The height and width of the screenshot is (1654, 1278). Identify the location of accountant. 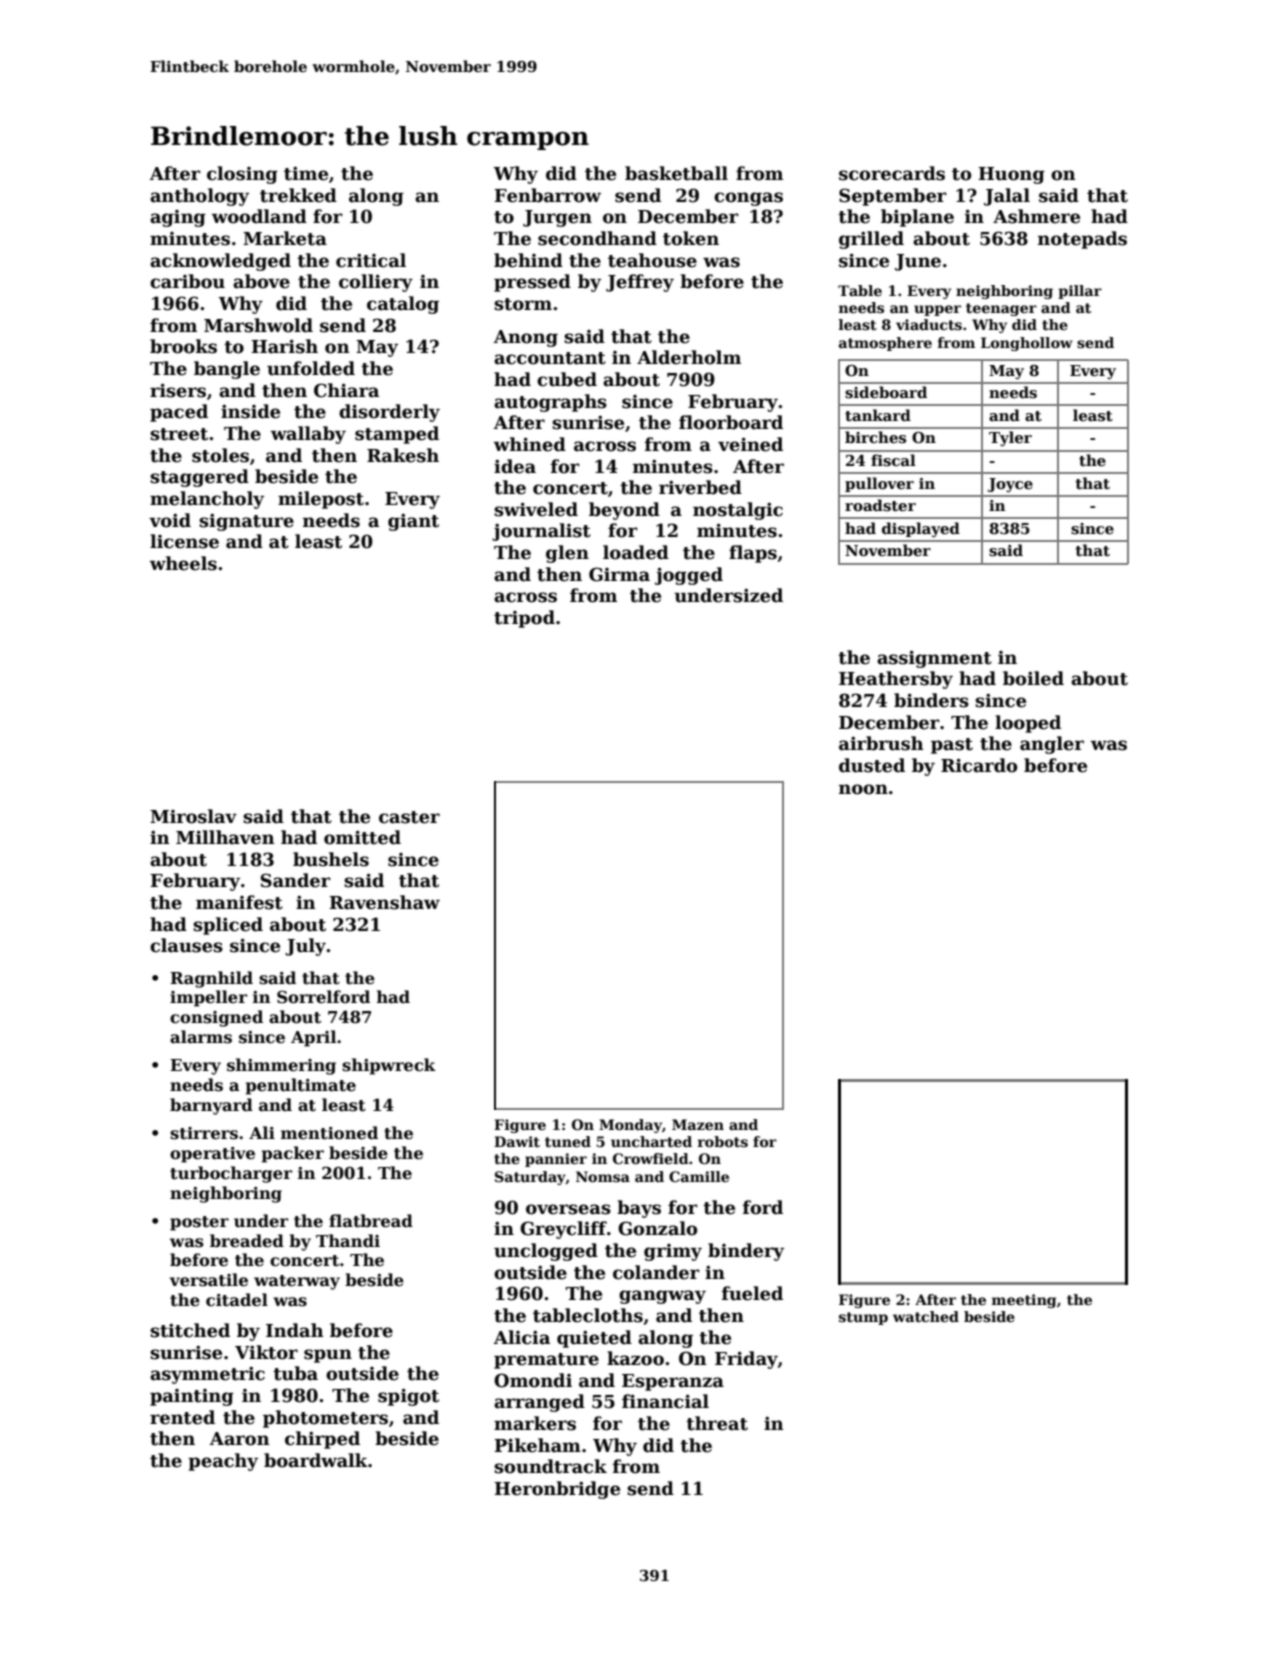
(550, 358).
